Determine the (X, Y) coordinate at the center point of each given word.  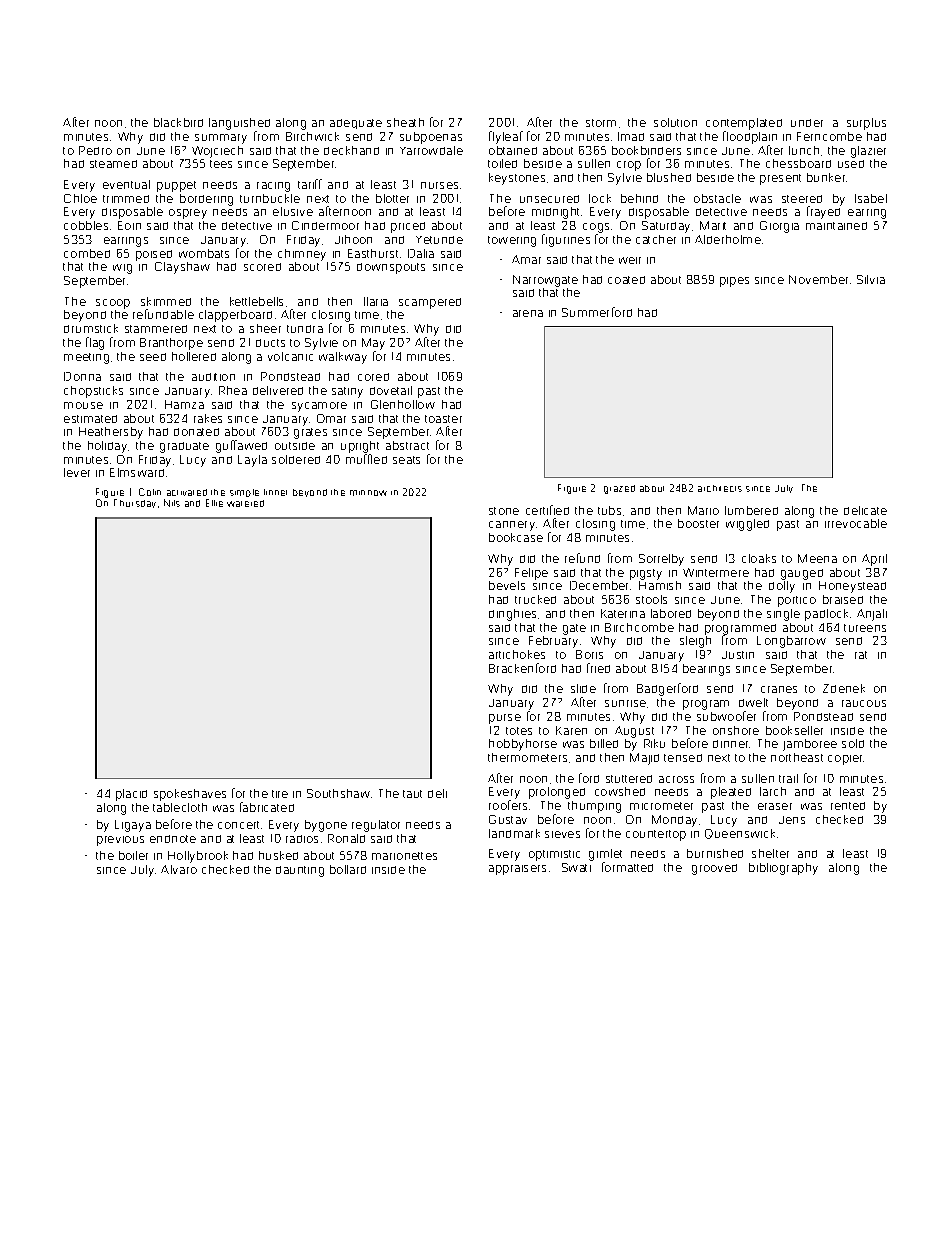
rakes (208, 418)
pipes (734, 282)
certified (547, 510)
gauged (802, 574)
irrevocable (856, 523)
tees (221, 164)
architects (720, 488)
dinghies (512, 615)
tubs (609, 510)
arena (528, 313)
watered (245, 503)
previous (120, 841)
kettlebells (256, 301)
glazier (868, 152)
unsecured (549, 199)
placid (131, 795)
